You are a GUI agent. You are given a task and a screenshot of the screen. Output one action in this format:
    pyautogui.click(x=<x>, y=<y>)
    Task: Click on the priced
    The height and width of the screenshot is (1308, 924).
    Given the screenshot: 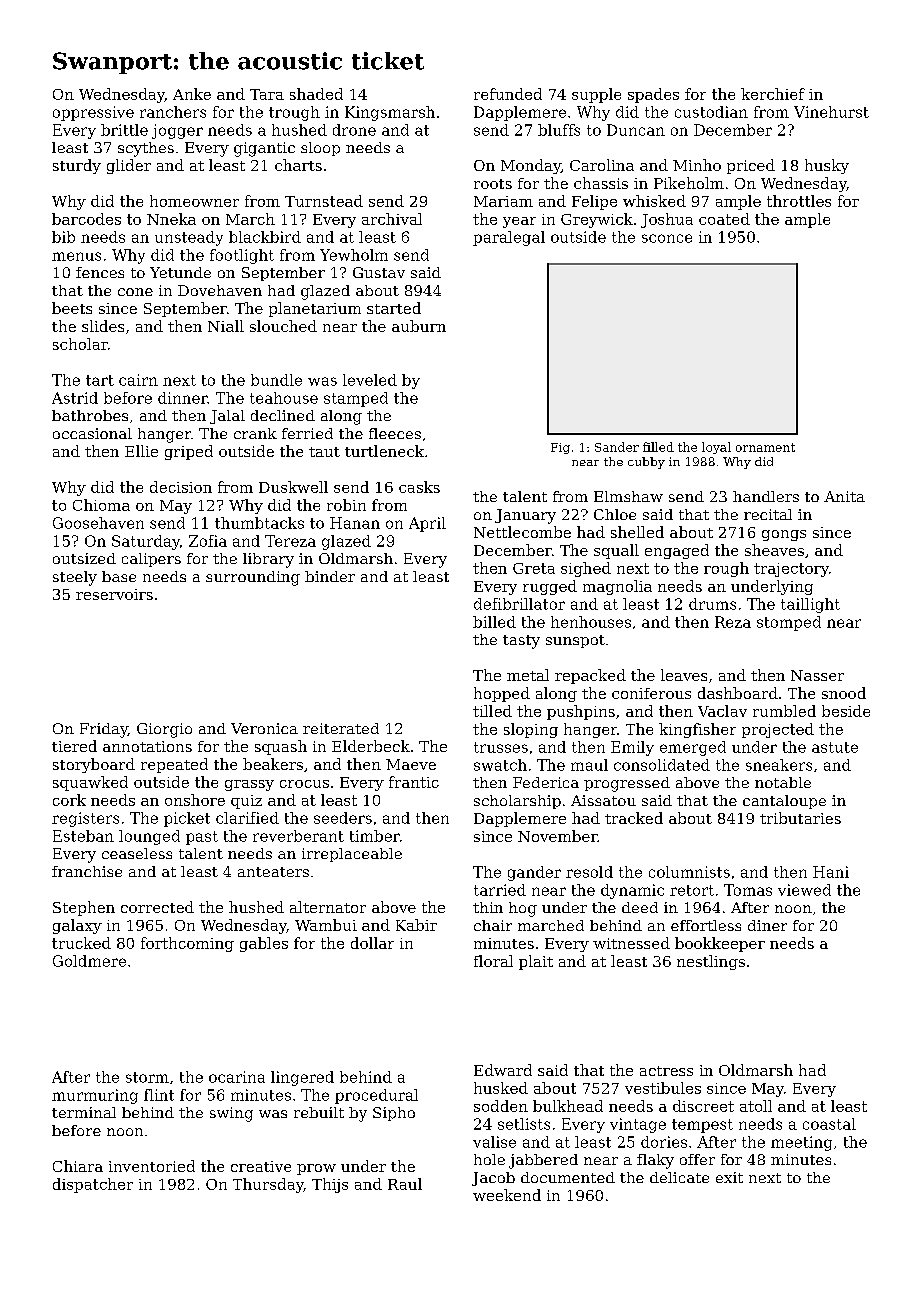 What is the action you would take?
    pyautogui.click(x=751, y=166)
